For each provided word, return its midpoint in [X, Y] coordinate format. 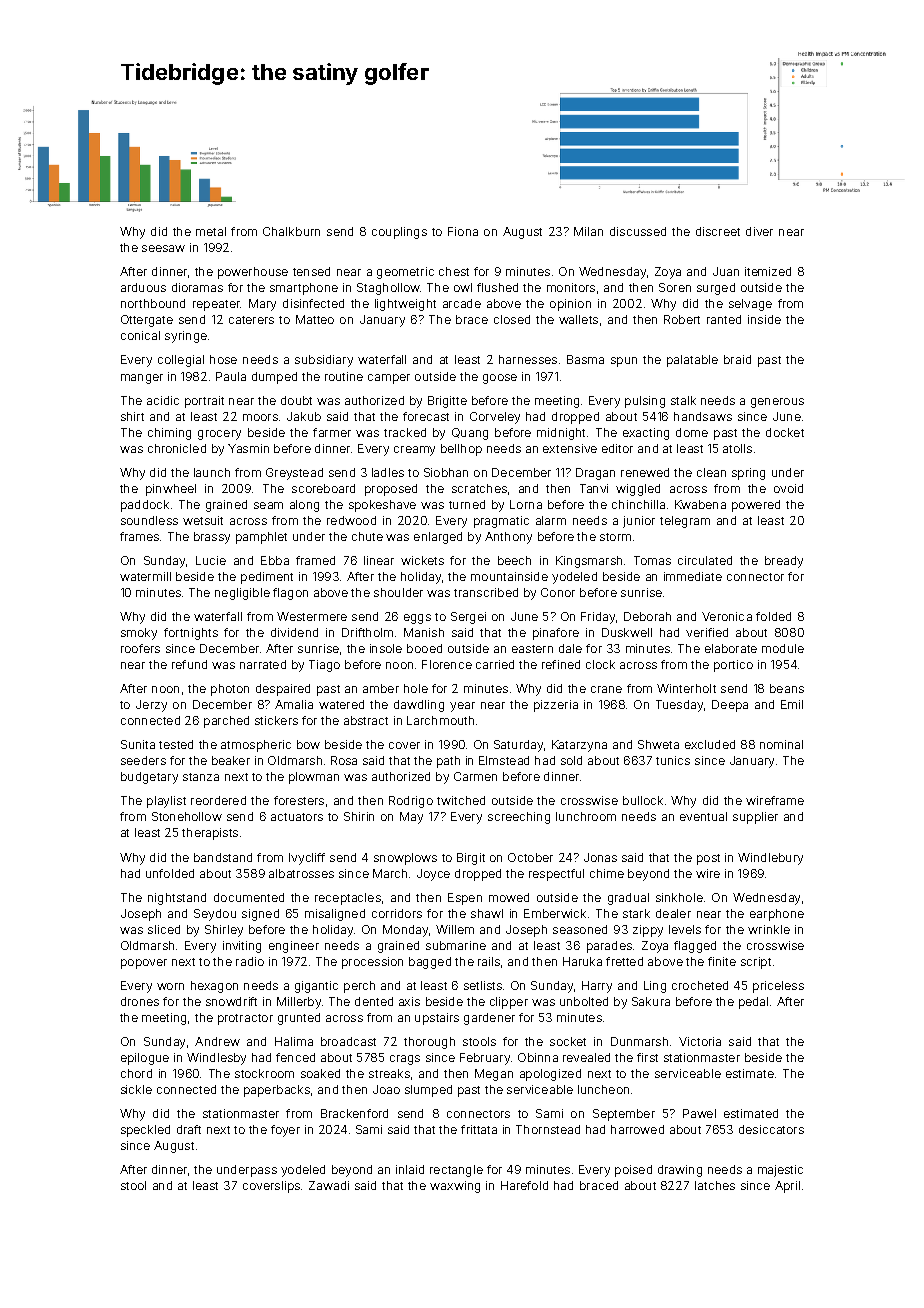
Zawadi [329, 1185]
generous [777, 403]
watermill [145, 576]
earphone [777, 915]
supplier [755, 818]
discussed [638, 231]
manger [142, 379]
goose [500, 379]
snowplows [405, 859]
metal [211, 231]
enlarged [438, 538]
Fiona [463, 231]
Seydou [215, 915]
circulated [705, 560]
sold [571, 760]
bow [308, 744]
